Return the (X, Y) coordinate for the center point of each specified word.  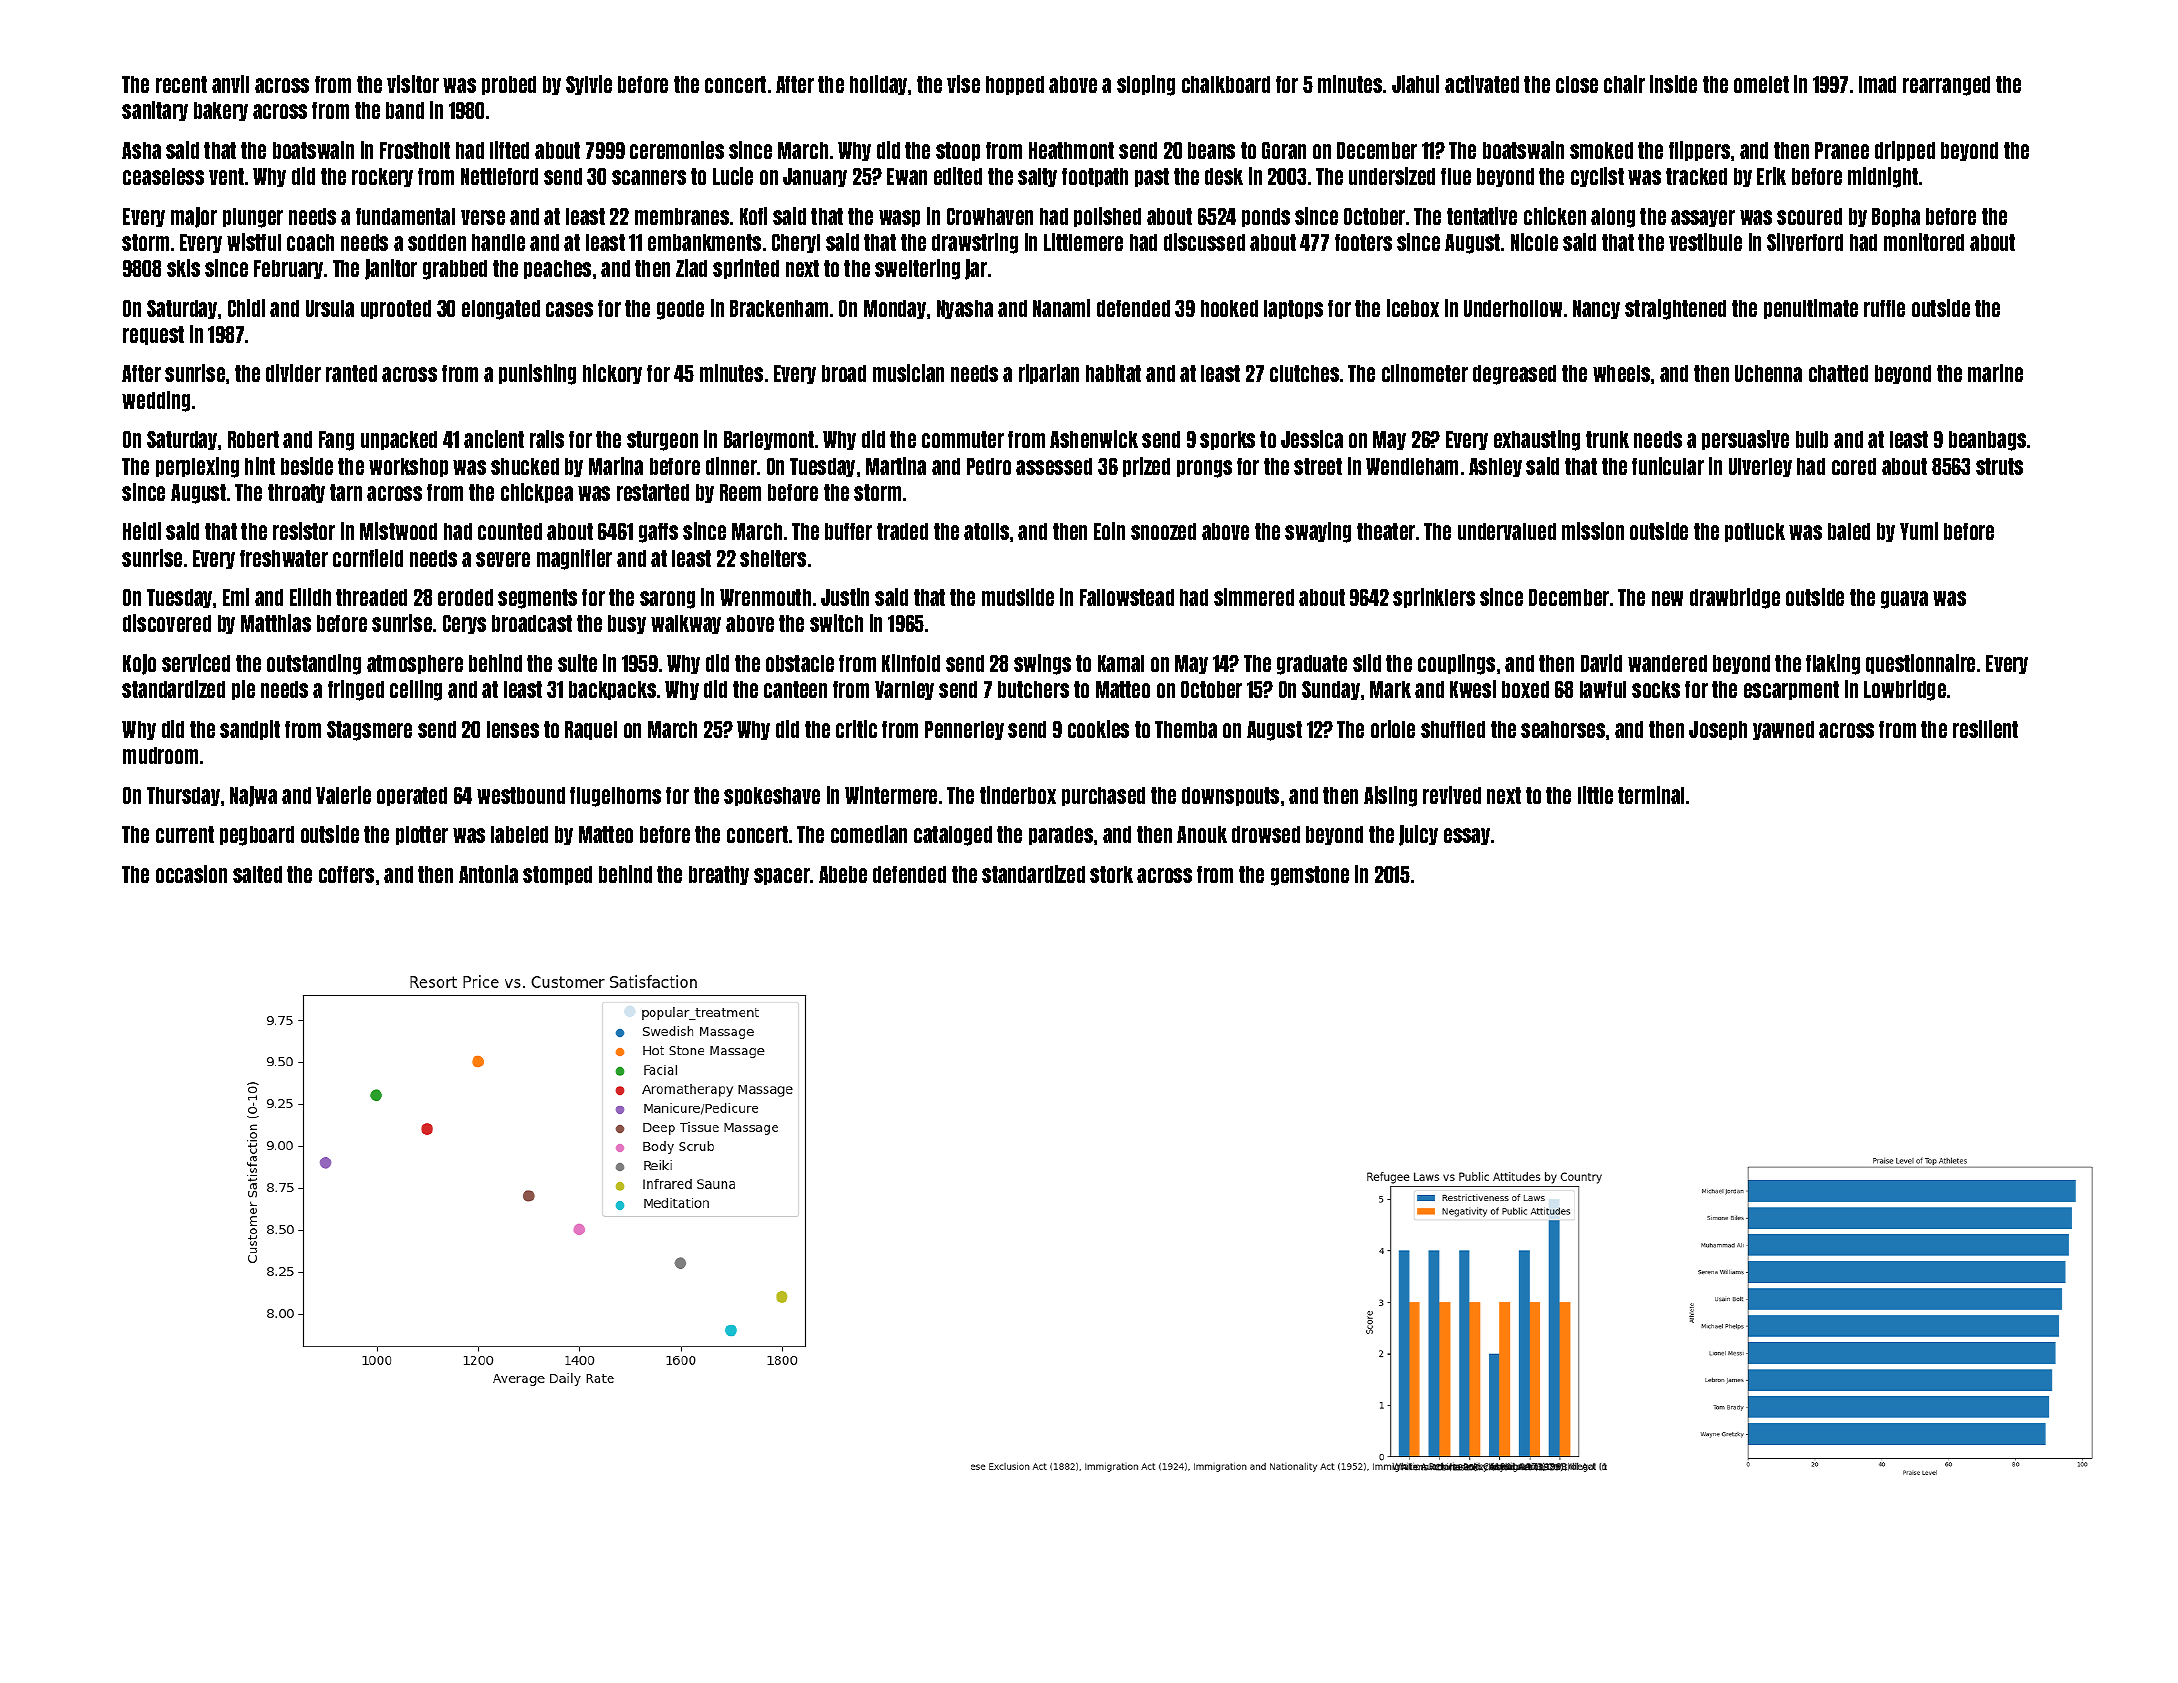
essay (1467, 836)
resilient (1985, 729)
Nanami (1061, 308)
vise (963, 84)
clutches (1304, 373)
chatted (1838, 373)
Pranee (1842, 150)
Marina (616, 466)
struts (1999, 466)
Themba (1186, 729)
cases (569, 309)
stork (1111, 874)
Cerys (464, 624)
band (405, 110)
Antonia (488, 874)
